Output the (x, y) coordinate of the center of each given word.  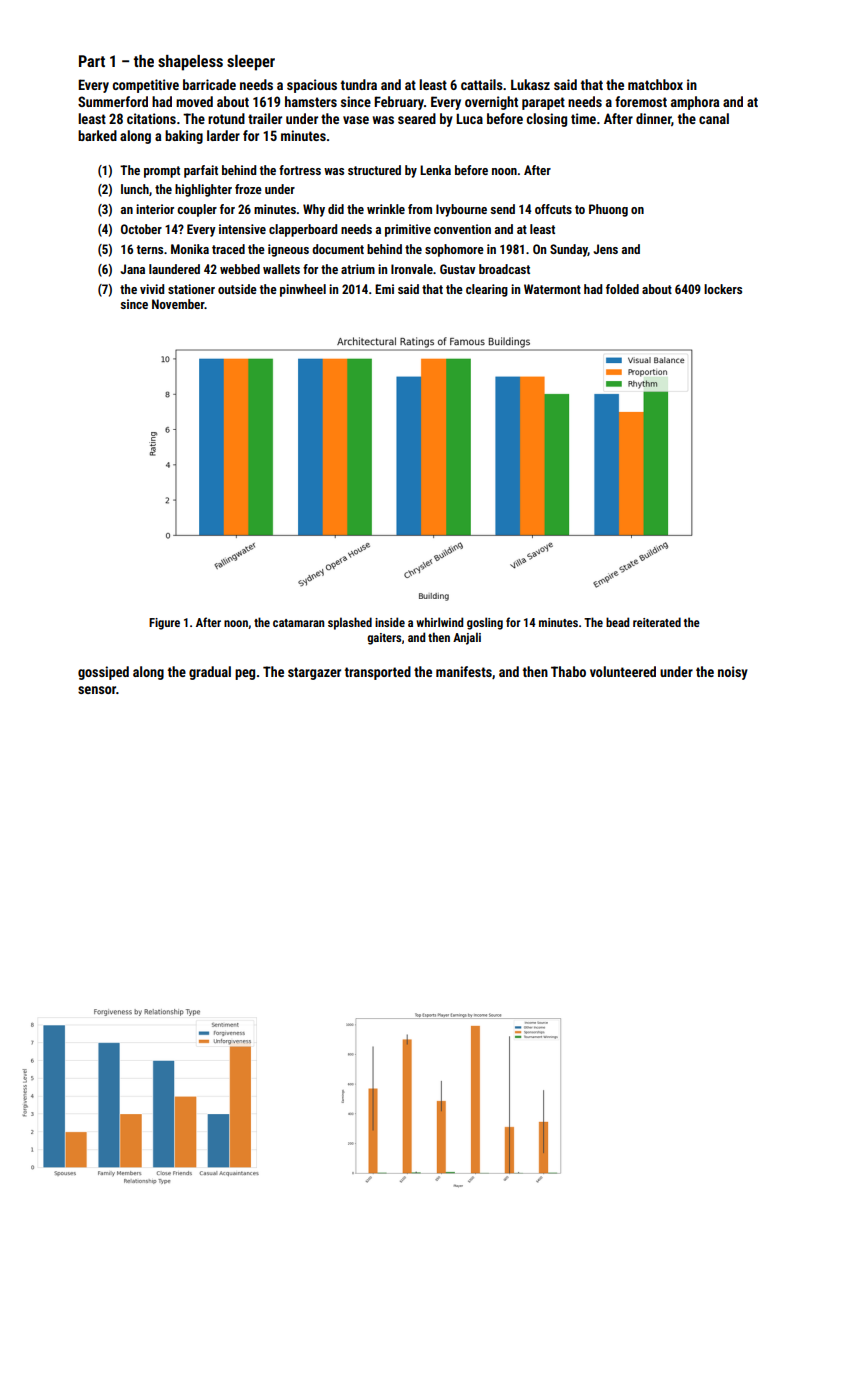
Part (92, 61)
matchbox (655, 84)
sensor (97, 690)
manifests (464, 671)
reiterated (657, 622)
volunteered (623, 671)
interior (155, 209)
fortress (300, 170)
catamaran (298, 623)
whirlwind (439, 622)
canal (714, 118)
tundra (359, 84)
